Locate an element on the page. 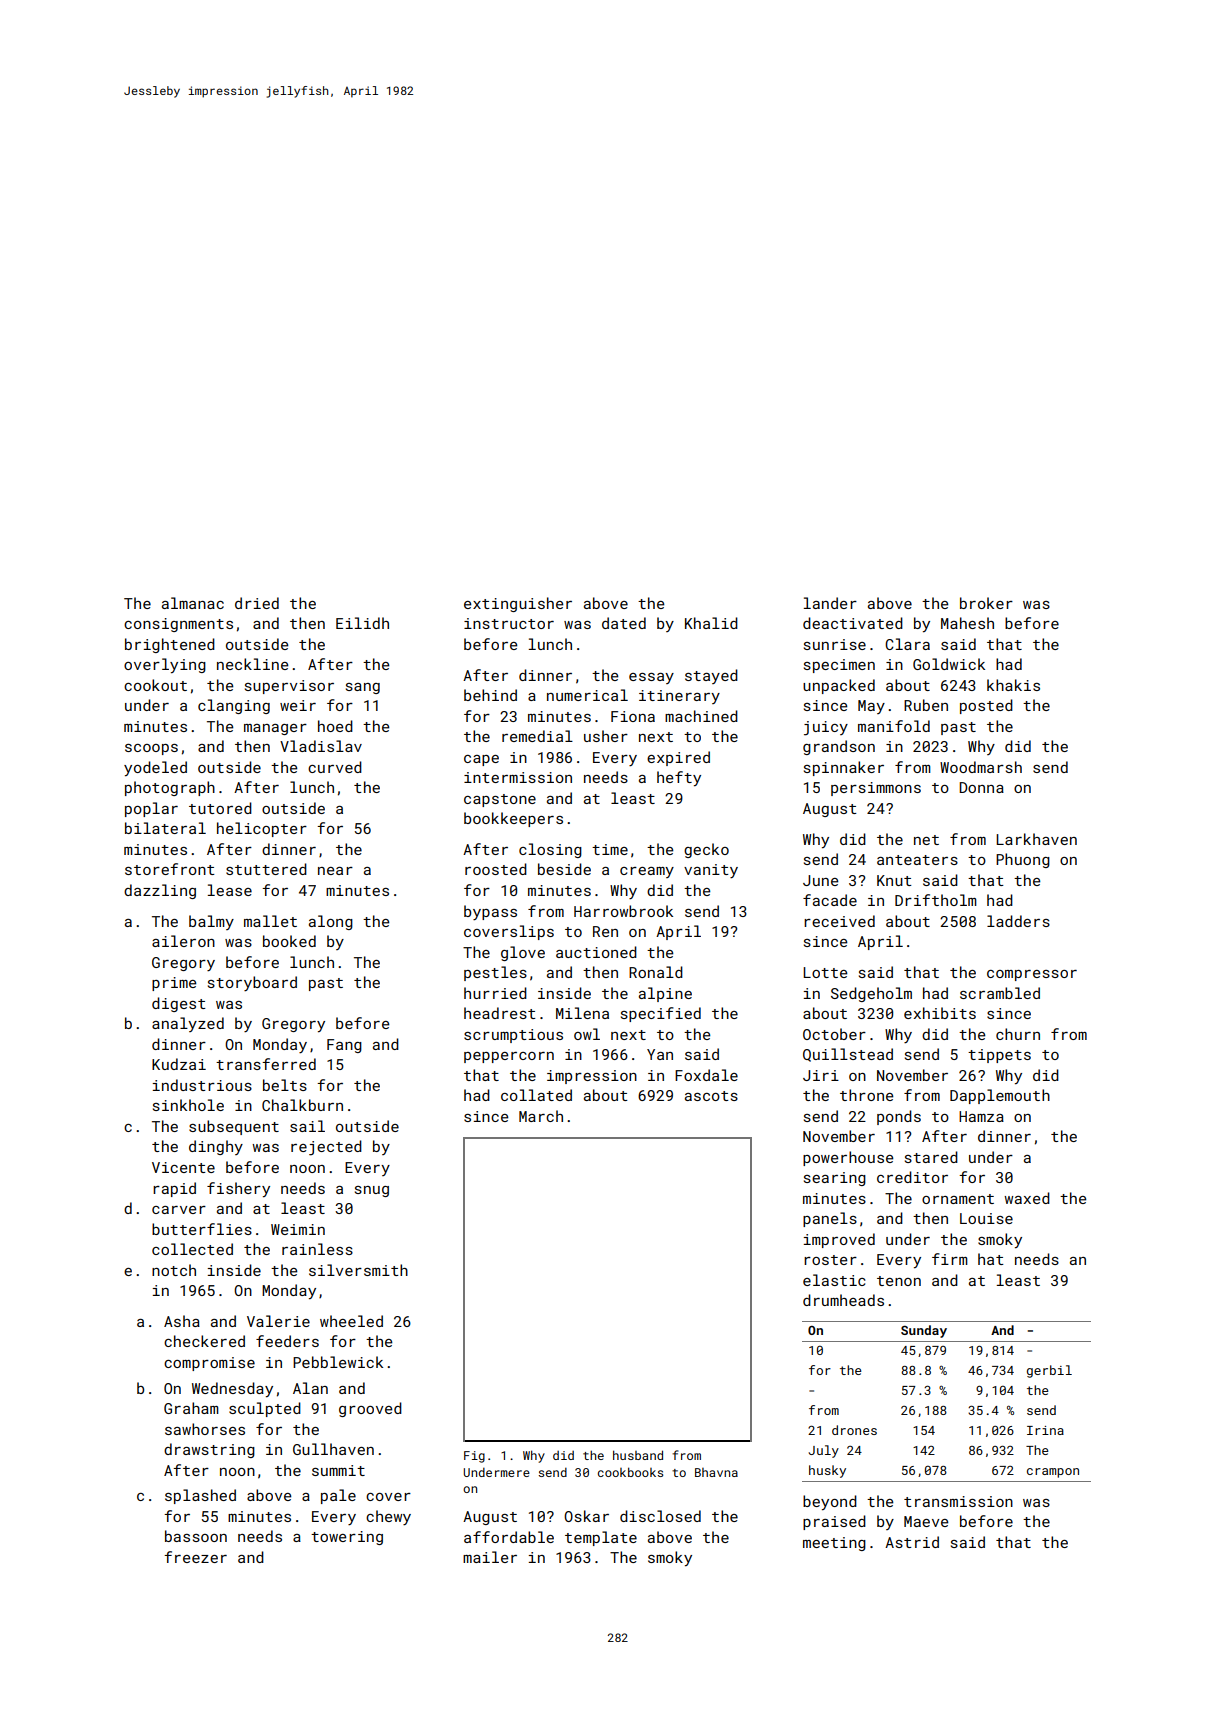  drones is located at coordinates (854, 1430).
